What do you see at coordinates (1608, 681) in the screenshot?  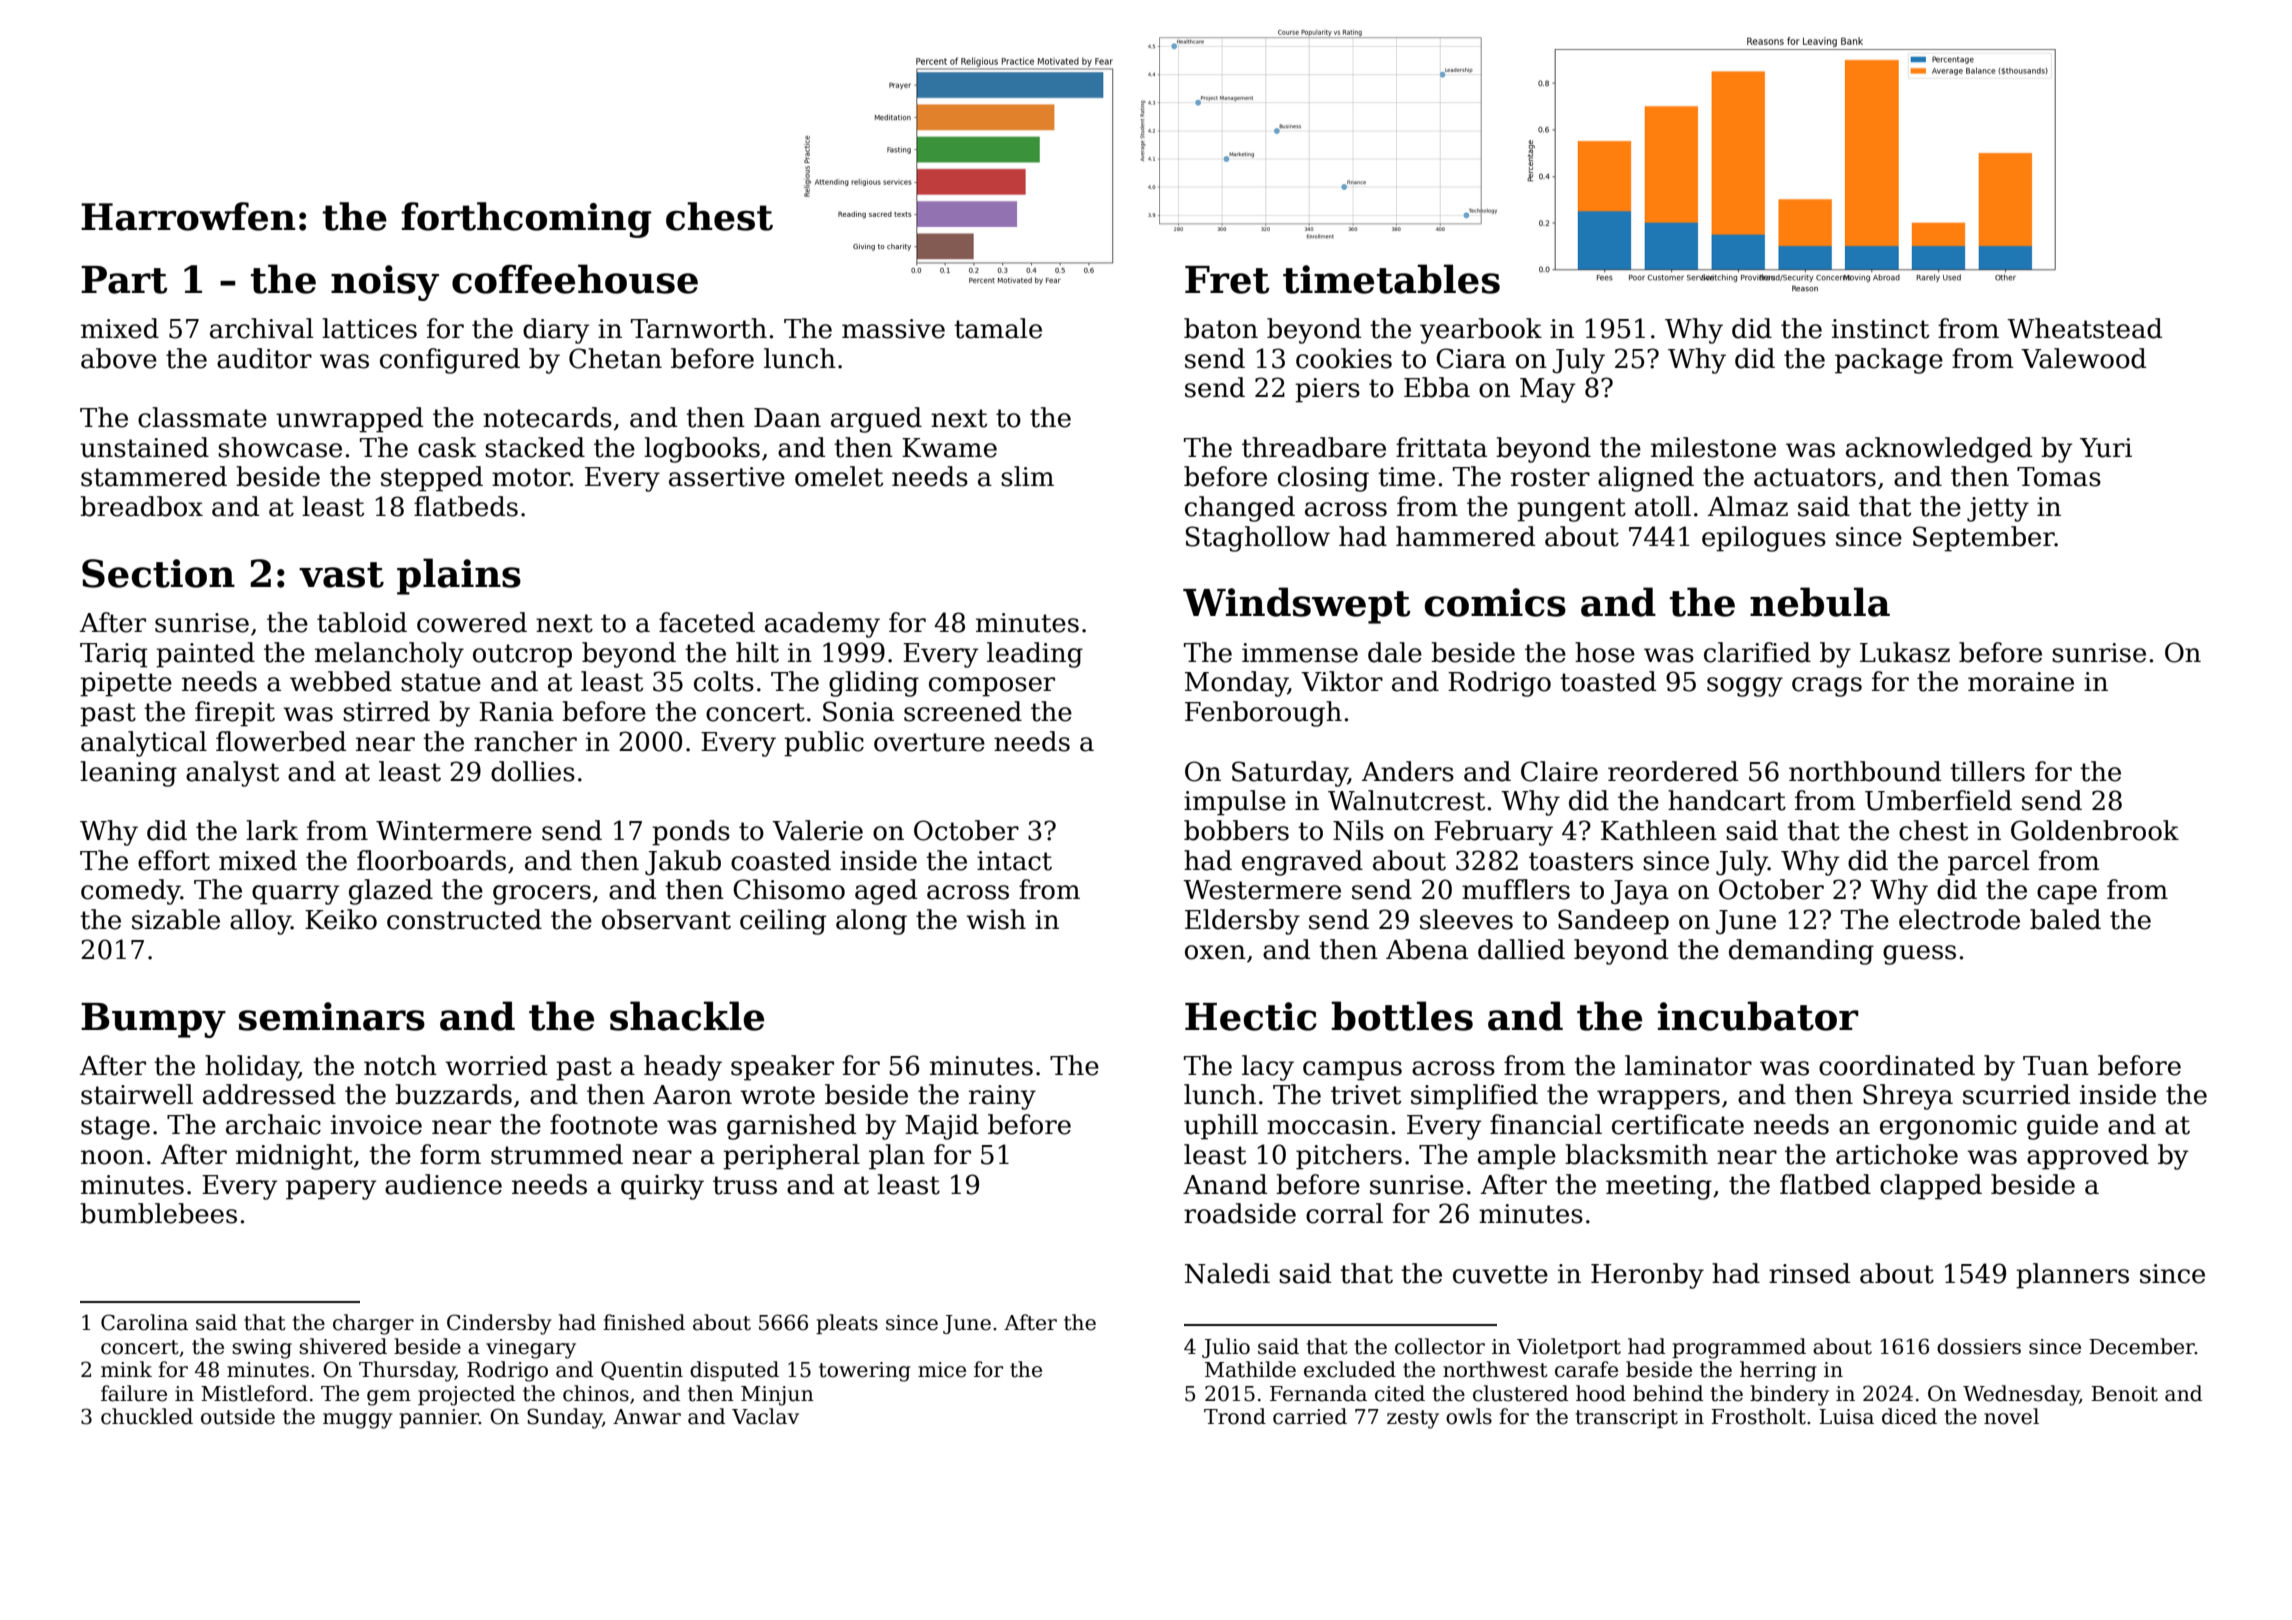 I see `toasted` at bounding box center [1608, 681].
